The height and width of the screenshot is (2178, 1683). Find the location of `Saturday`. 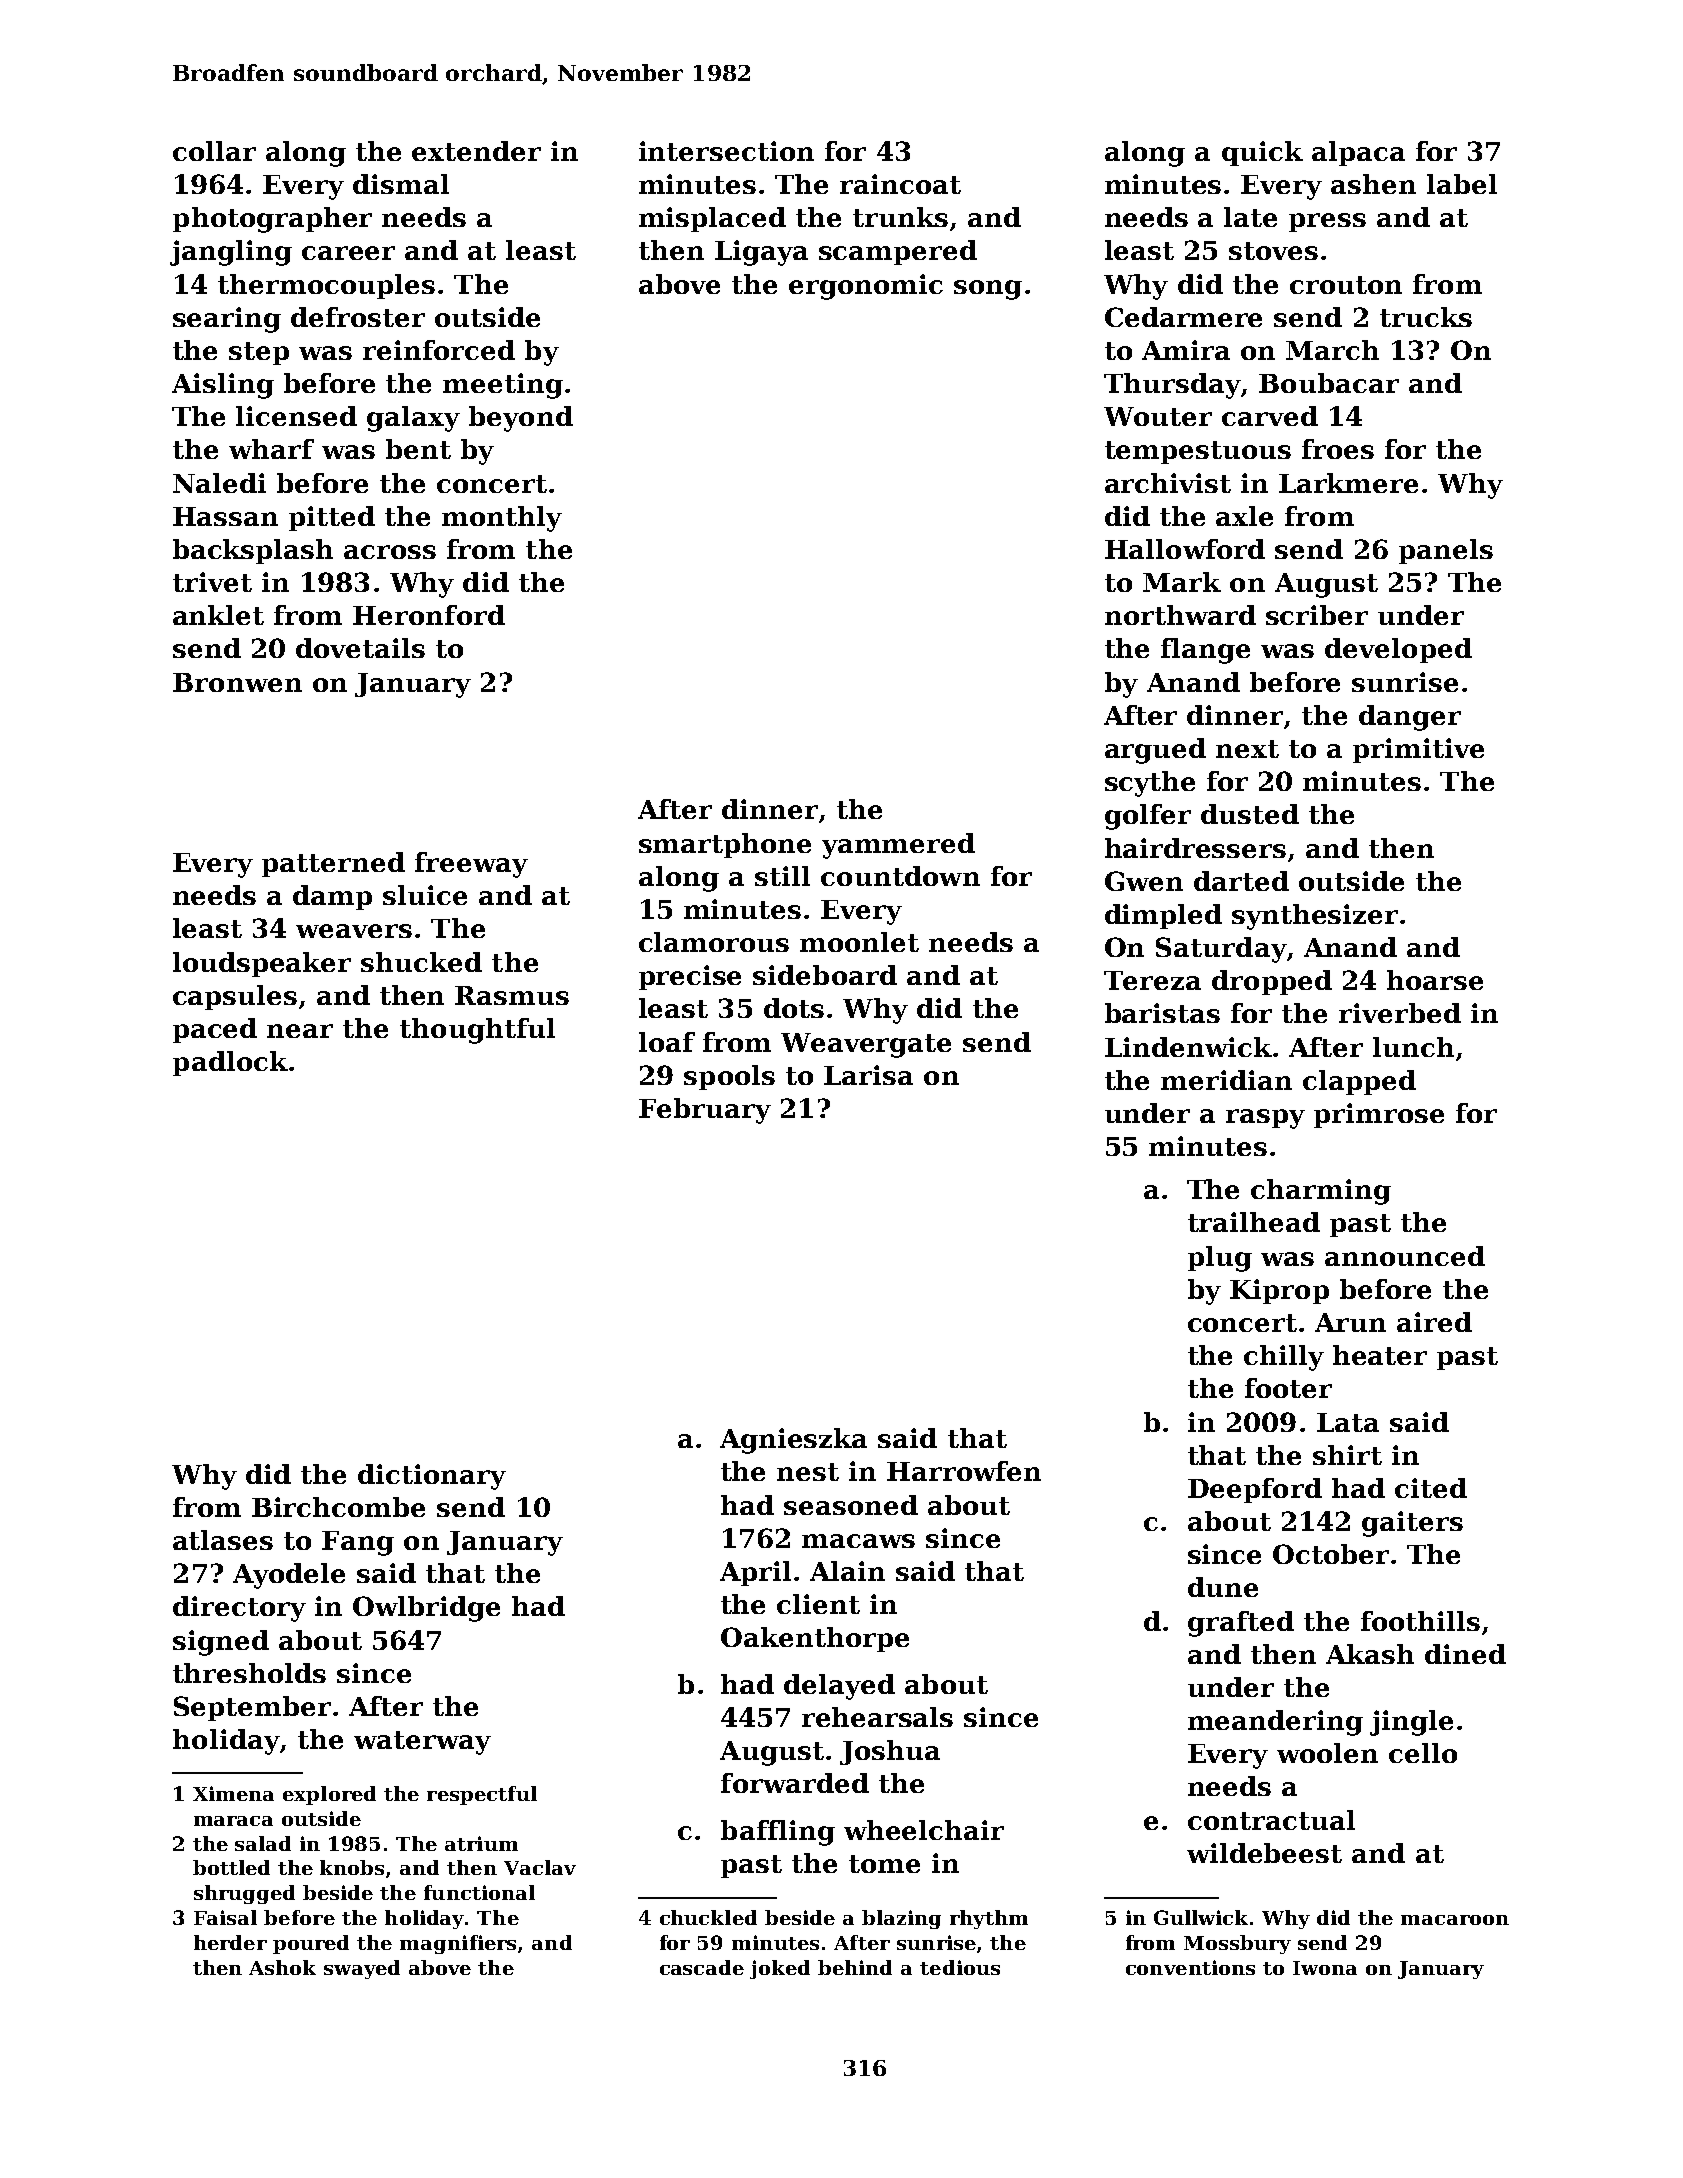

Saturday is located at coordinates (1221, 950).
